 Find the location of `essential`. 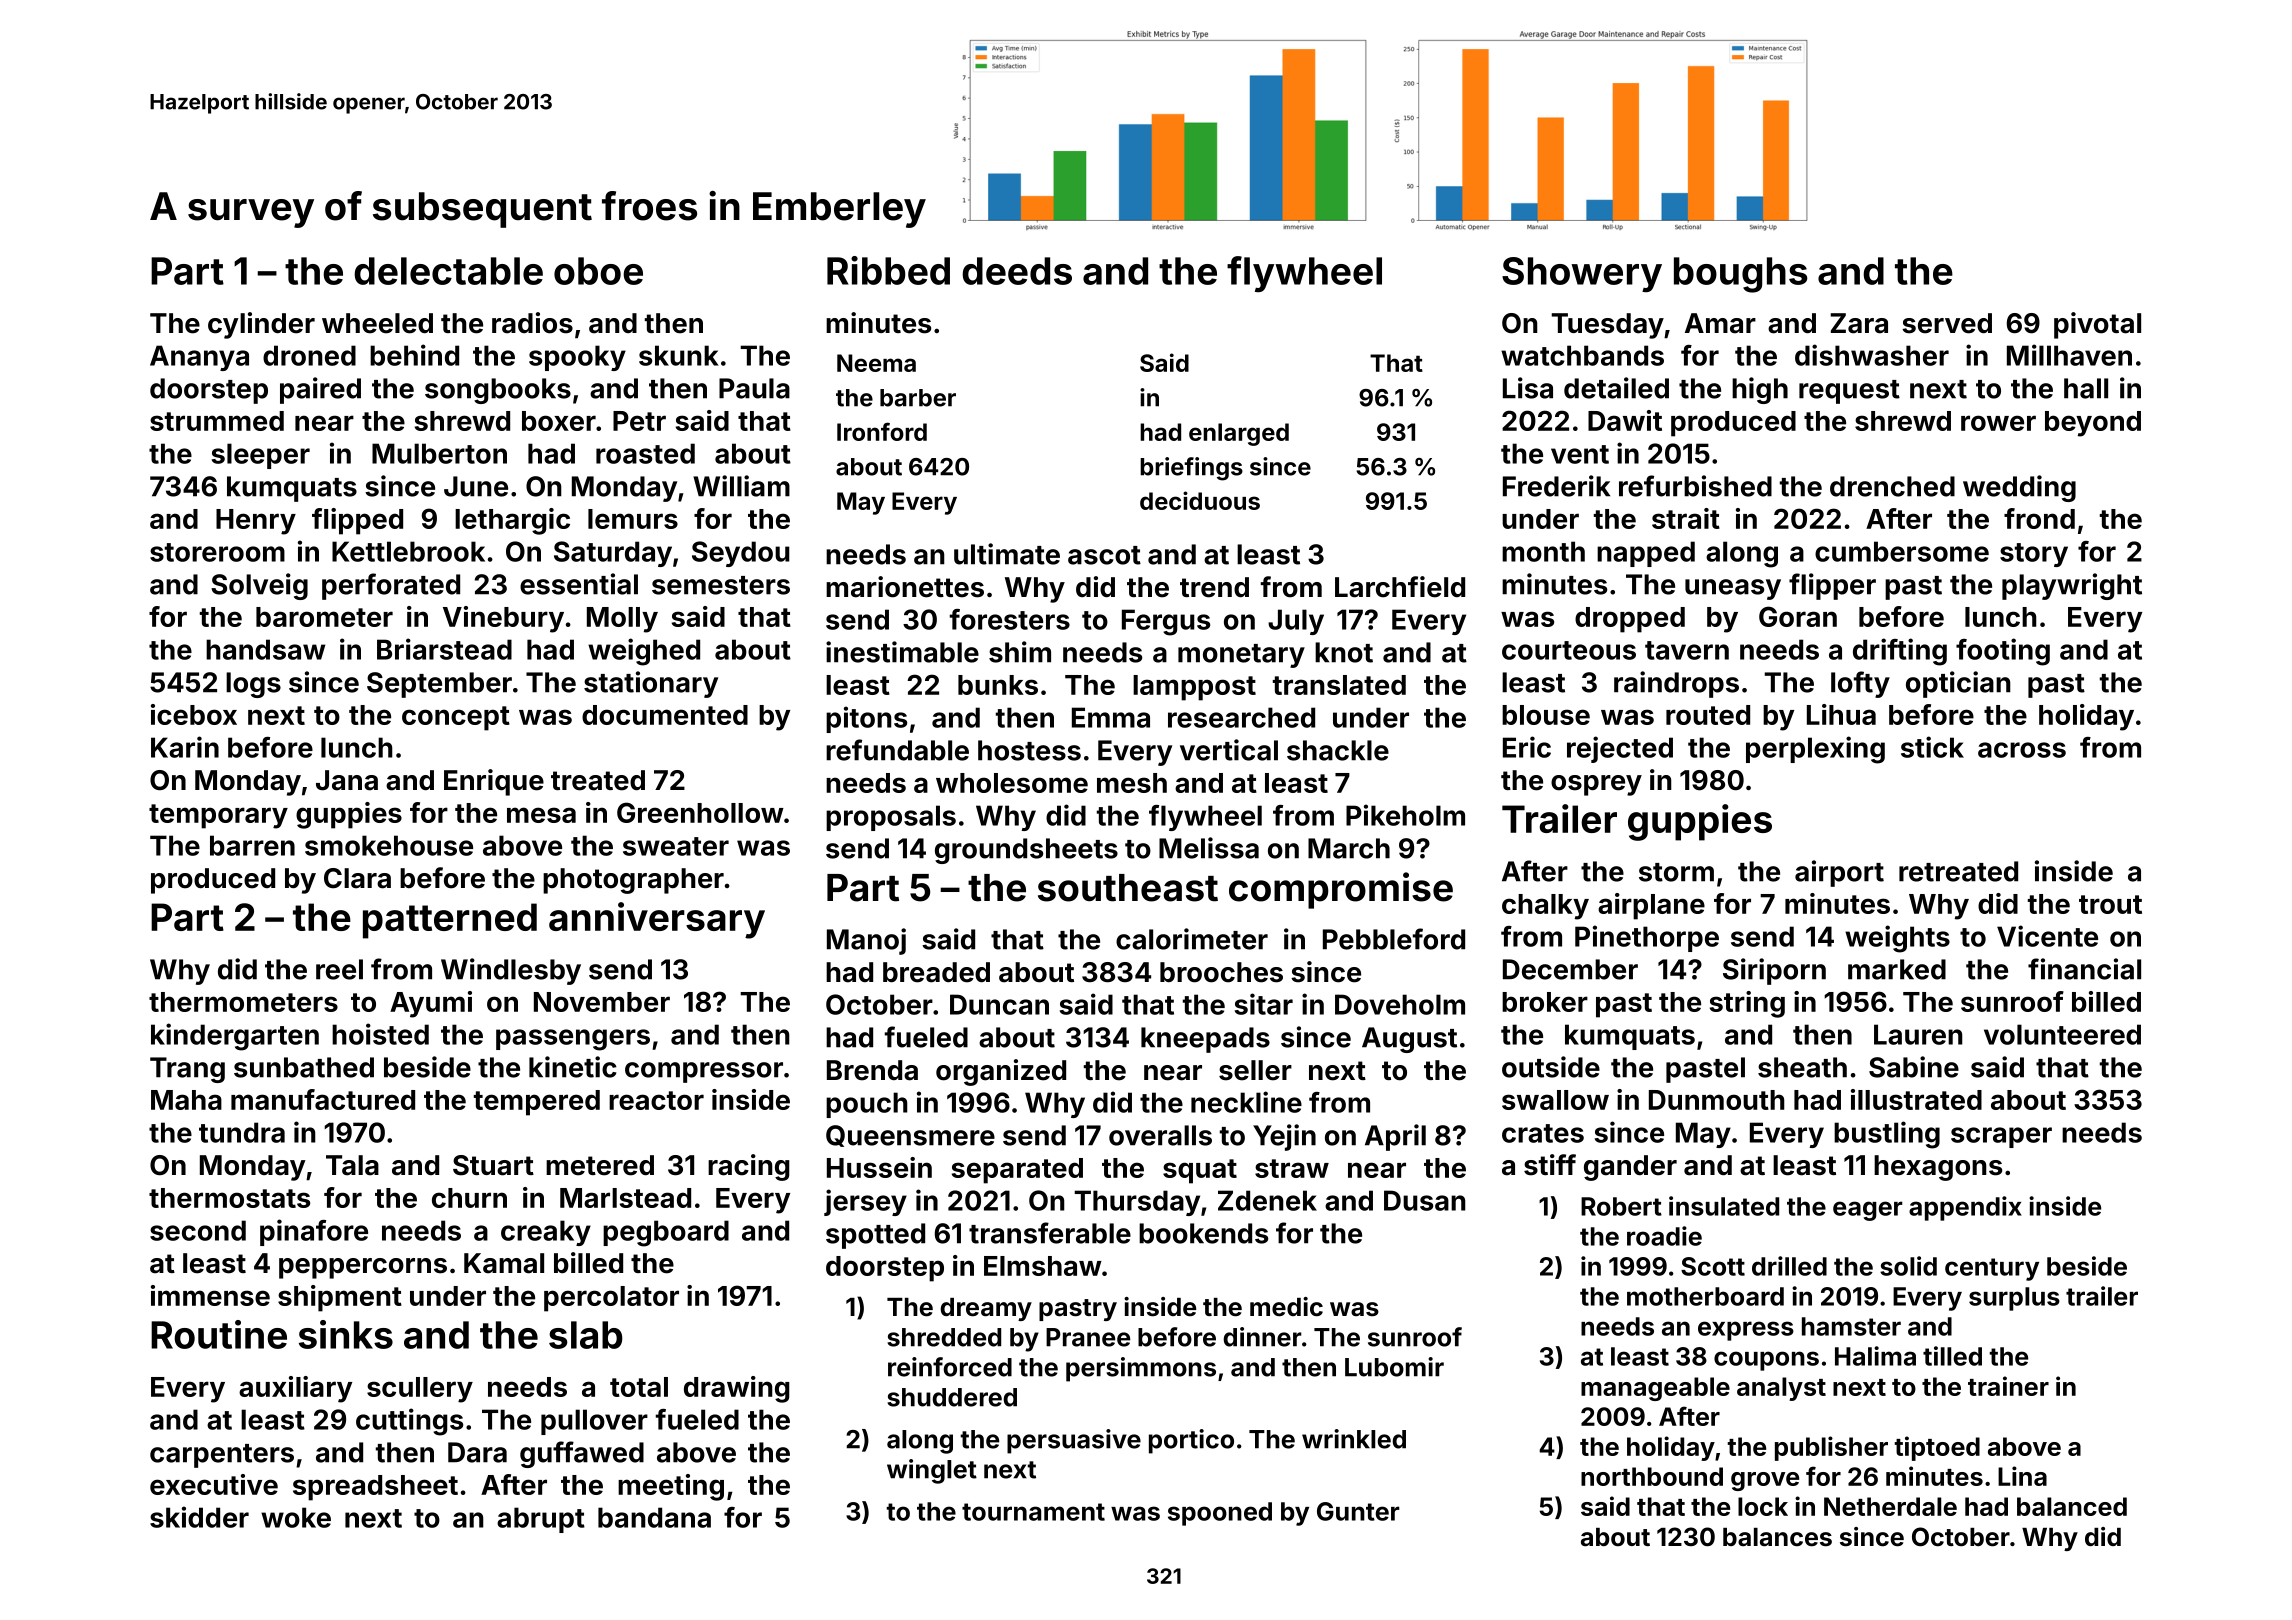

essential is located at coordinates (579, 584).
